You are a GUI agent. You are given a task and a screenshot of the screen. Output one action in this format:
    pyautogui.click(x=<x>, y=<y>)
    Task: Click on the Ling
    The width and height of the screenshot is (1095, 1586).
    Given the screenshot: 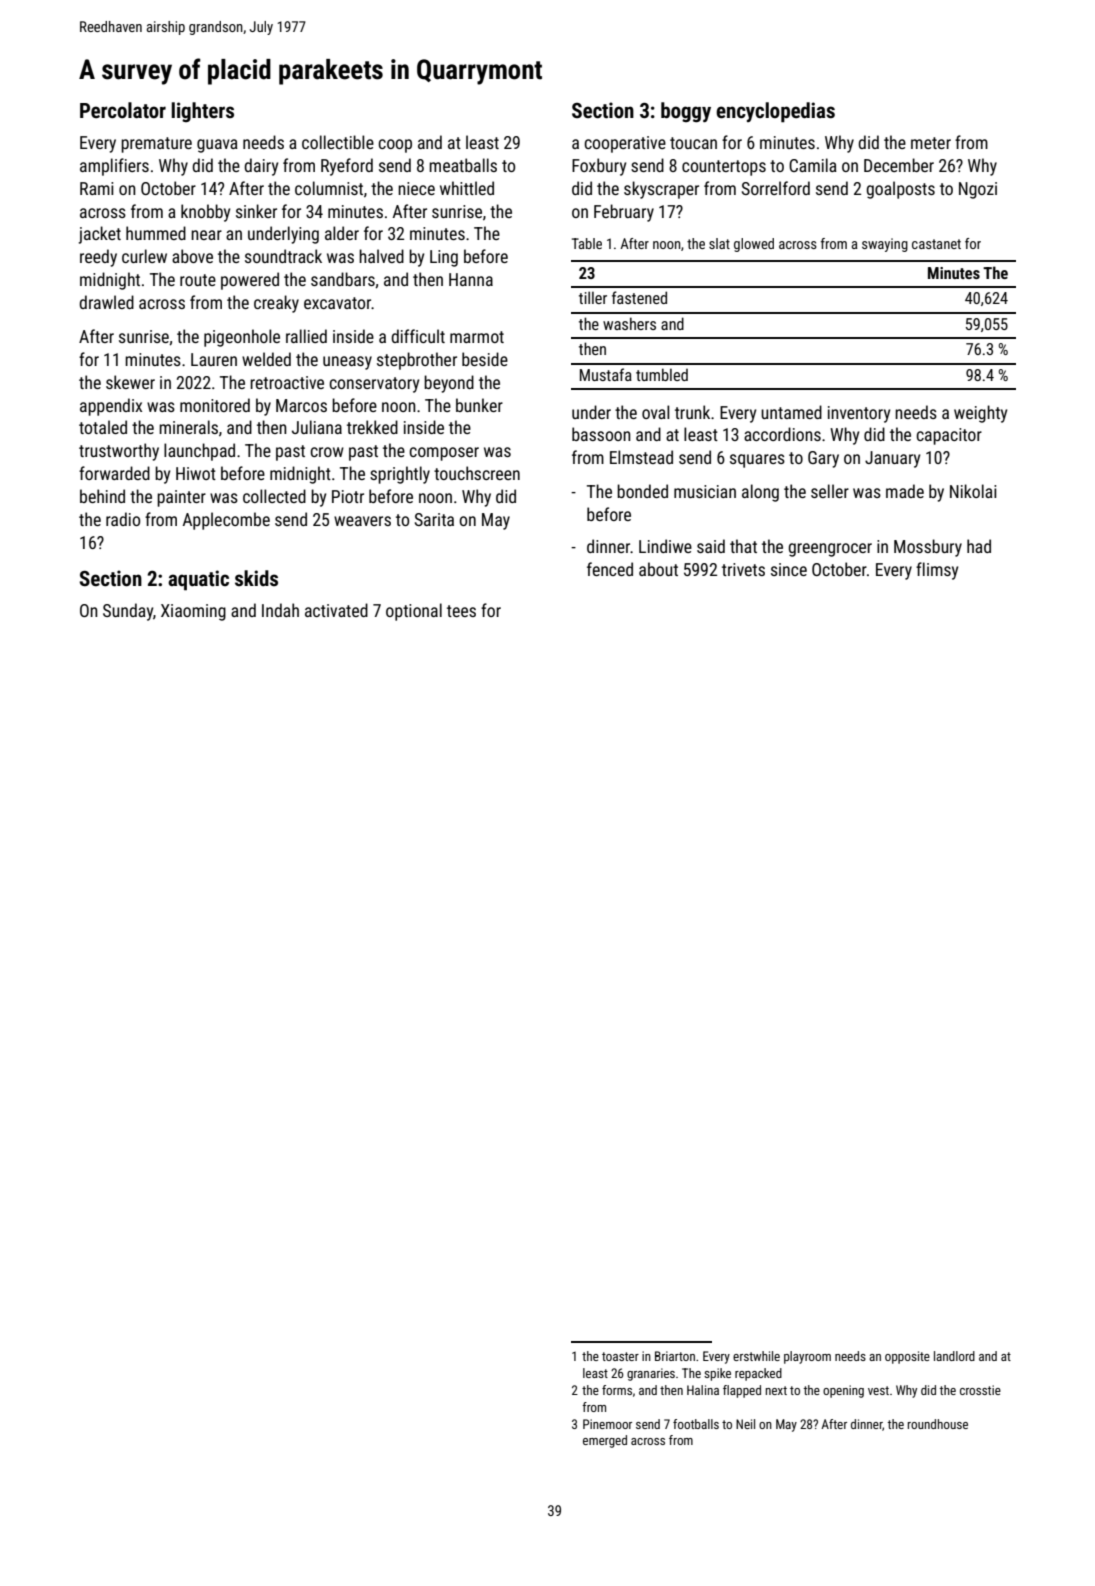 What is the action you would take?
    pyautogui.click(x=444, y=258)
